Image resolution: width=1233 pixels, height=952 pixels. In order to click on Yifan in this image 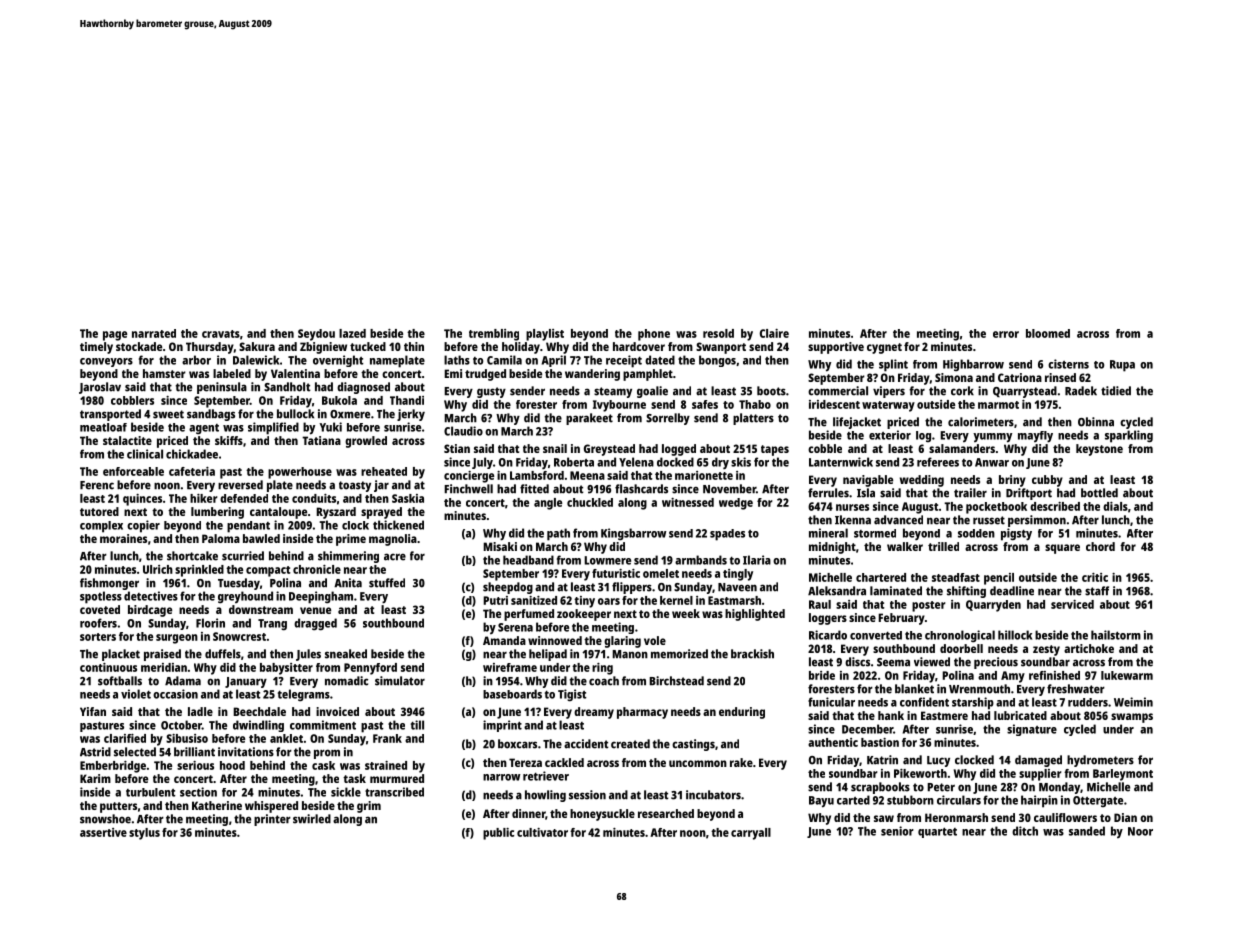, I will do `click(93, 711)`.
